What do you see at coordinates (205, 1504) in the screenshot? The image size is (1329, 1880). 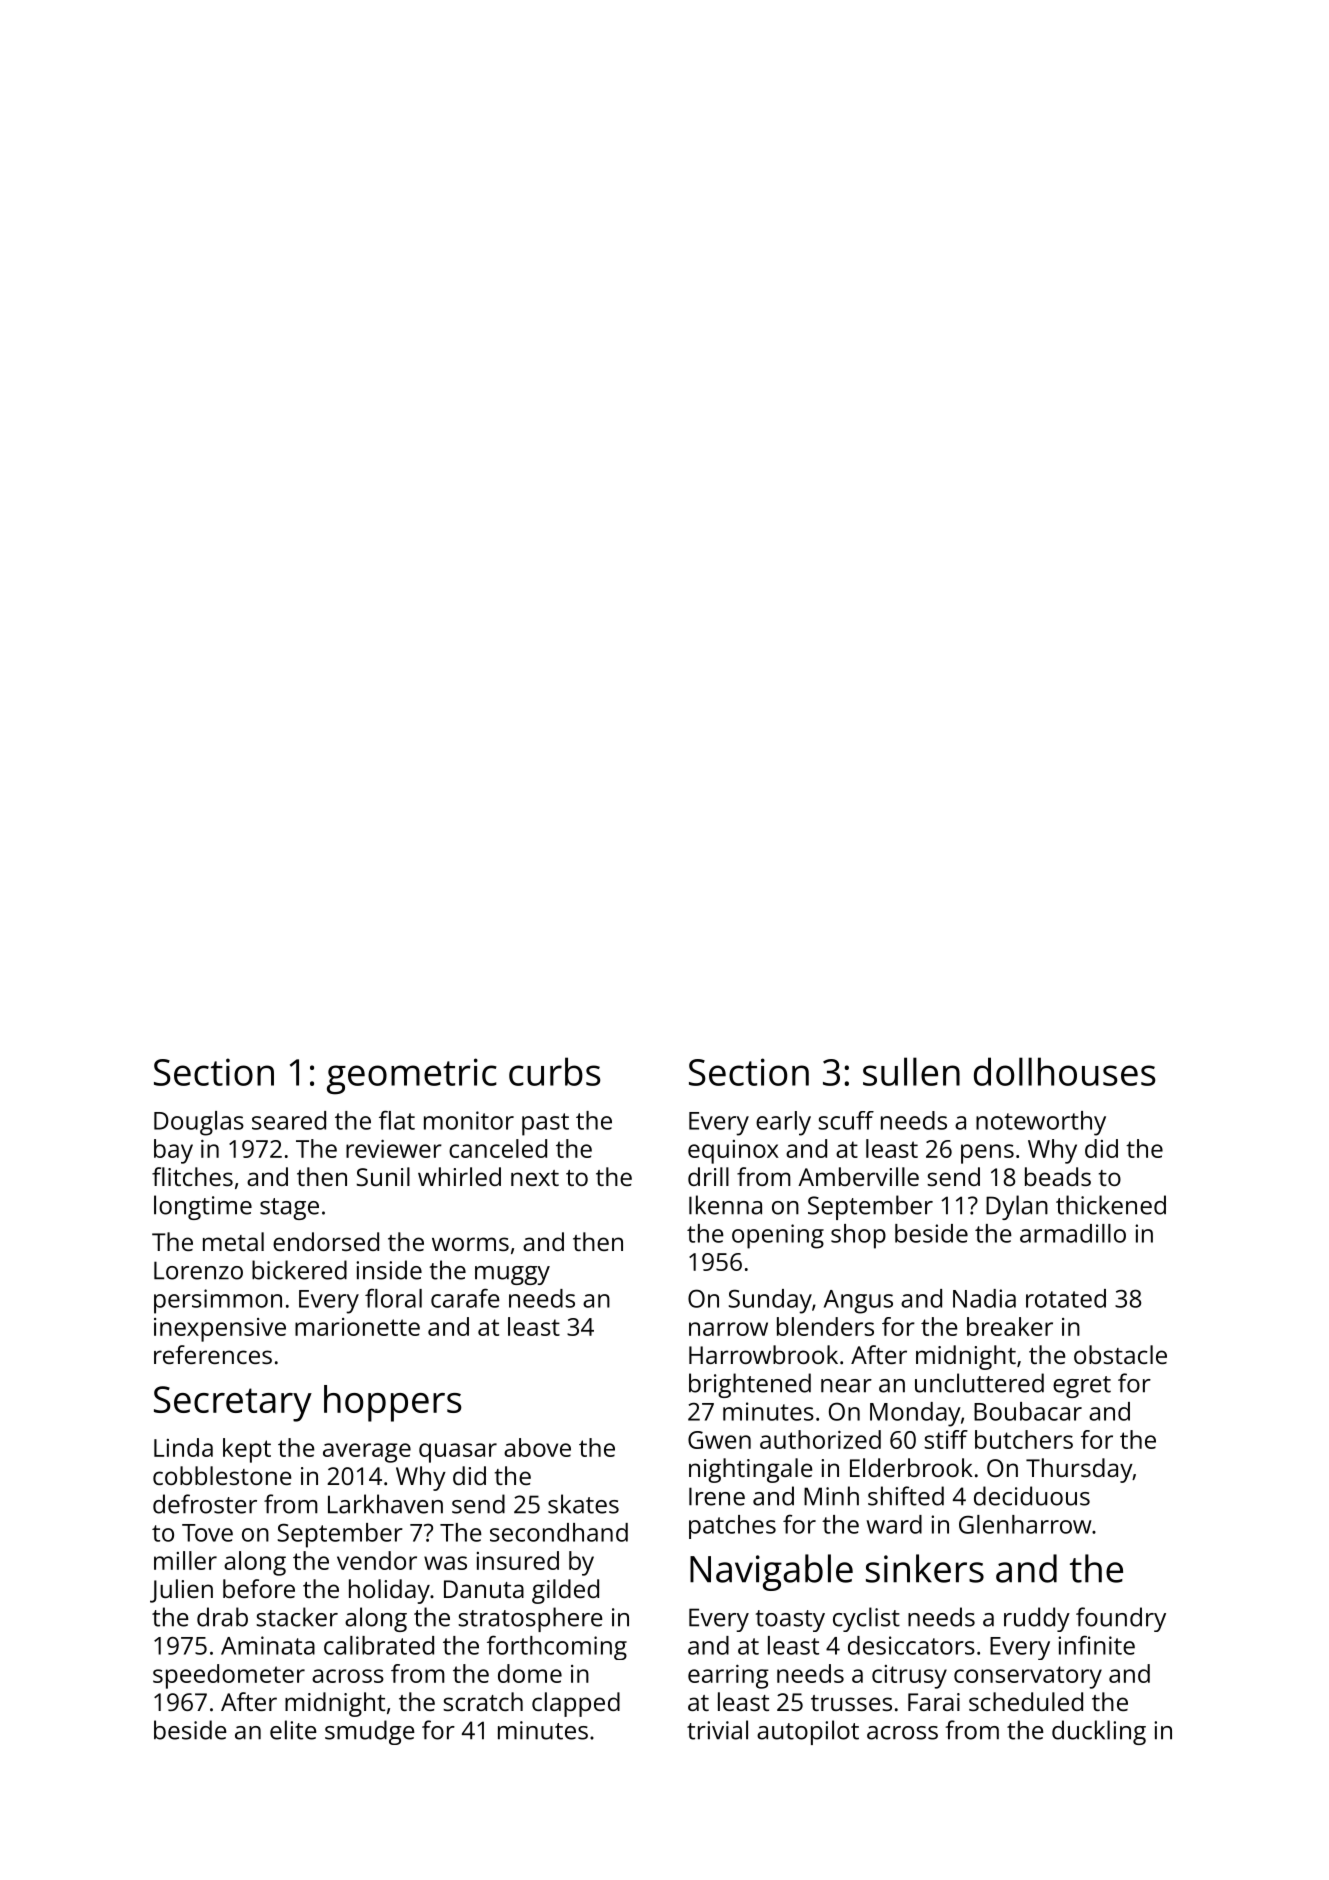 I see `defroster` at bounding box center [205, 1504].
